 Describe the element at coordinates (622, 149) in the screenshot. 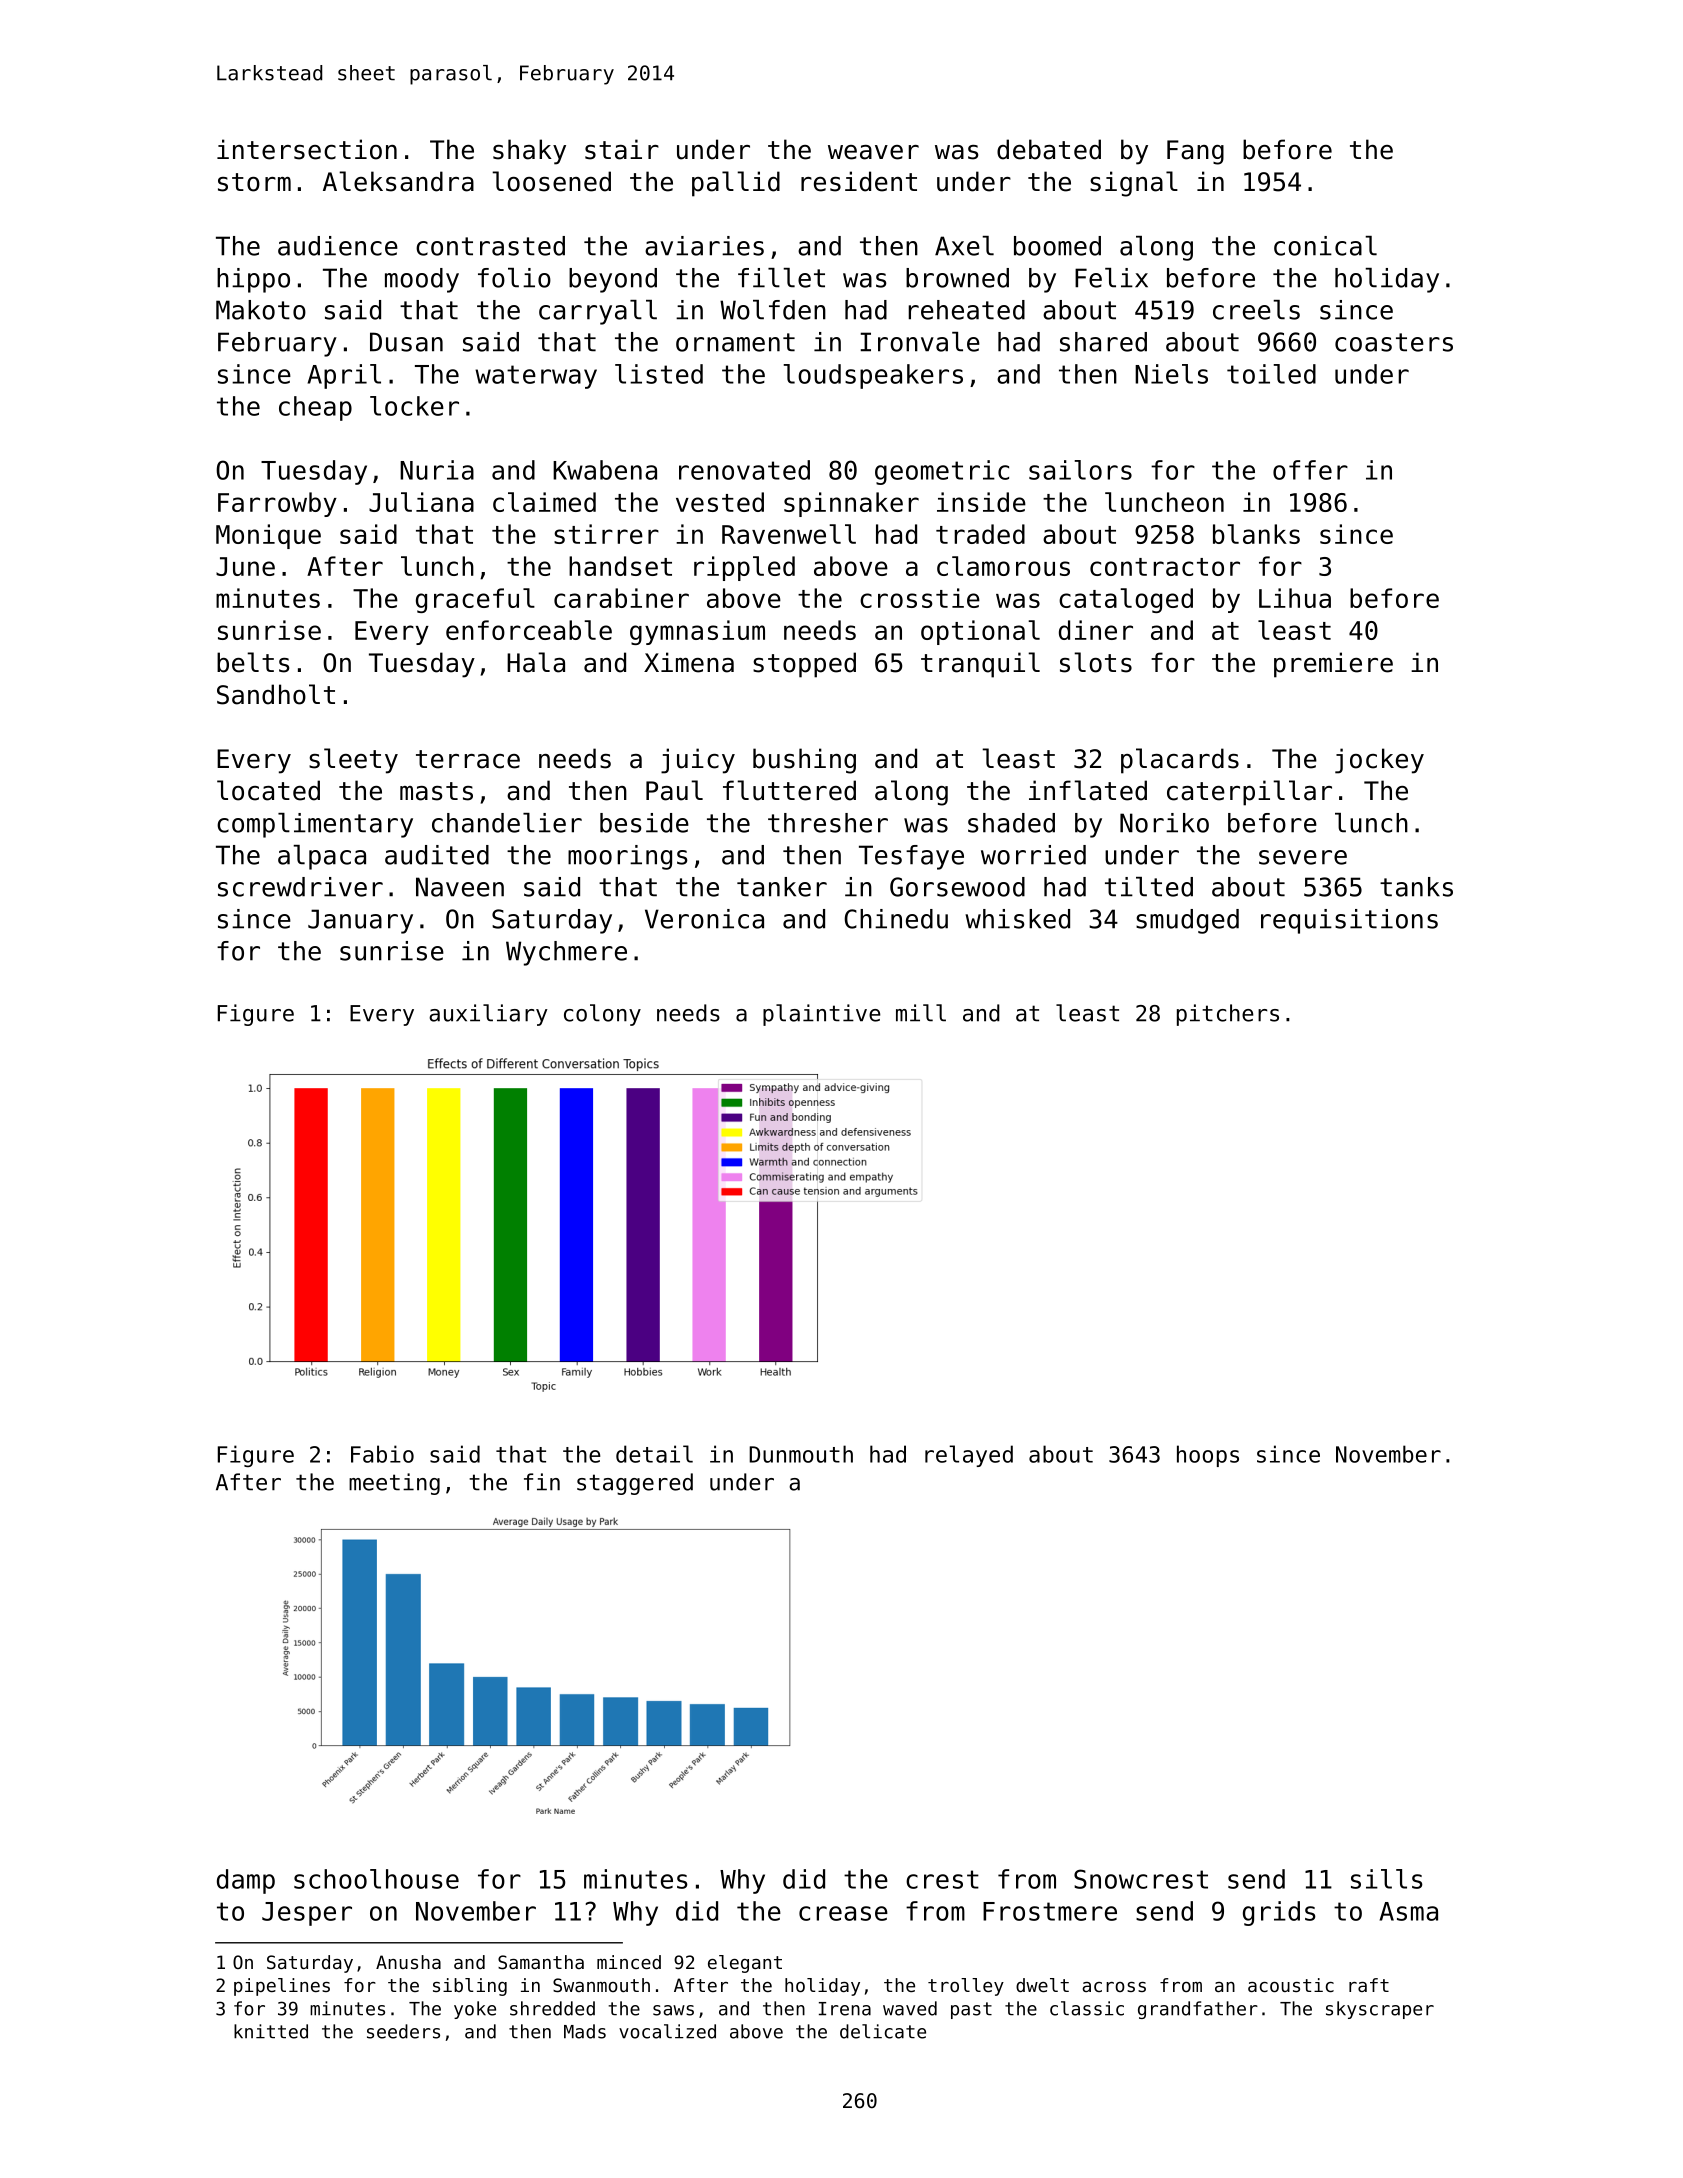

I see `stair` at that location.
